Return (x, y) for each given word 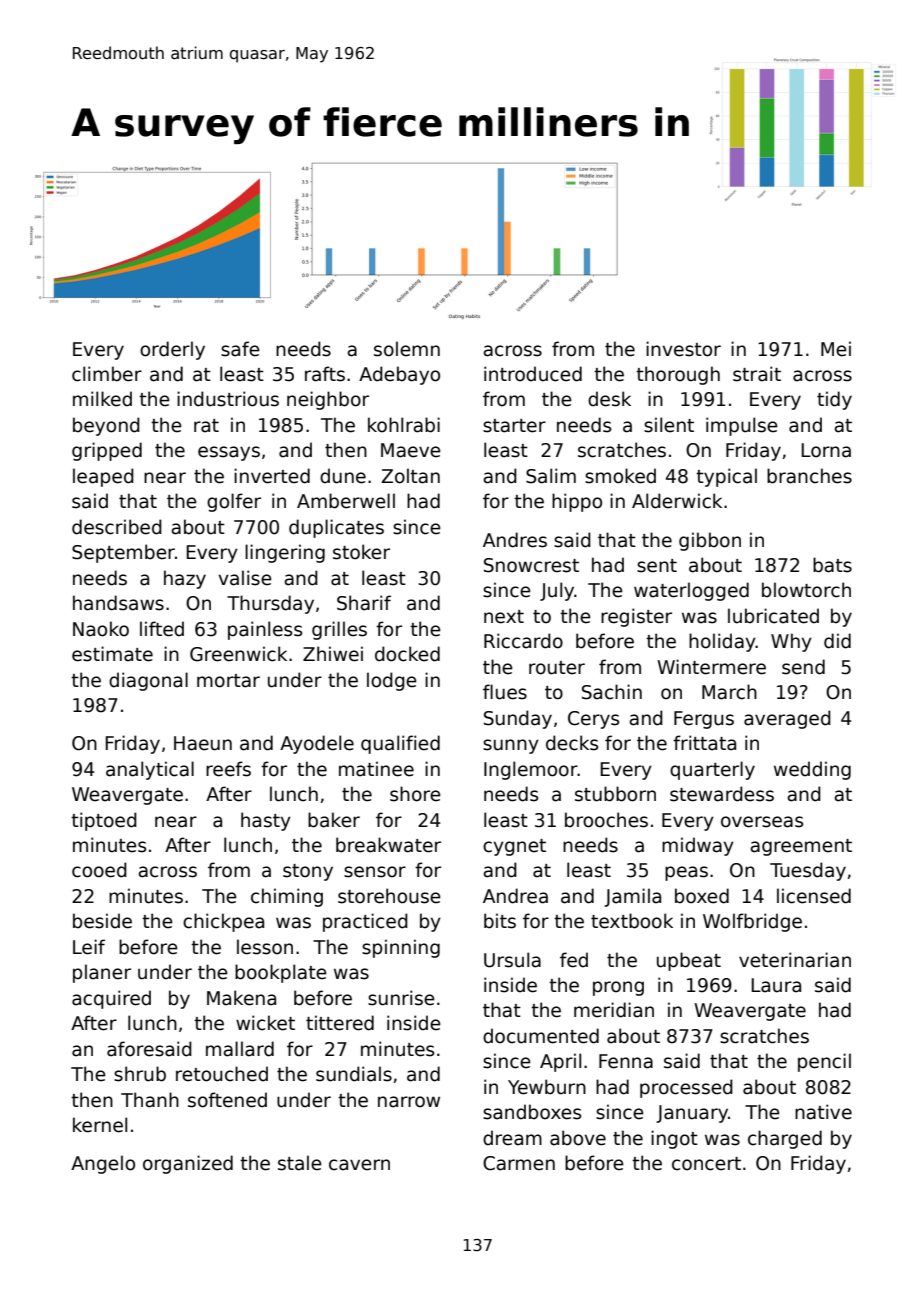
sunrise (401, 998)
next (504, 617)
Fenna (626, 1061)
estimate (112, 654)
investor (683, 349)
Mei (836, 349)
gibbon (710, 541)
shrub (140, 1074)
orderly (172, 350)
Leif (89, 947)
